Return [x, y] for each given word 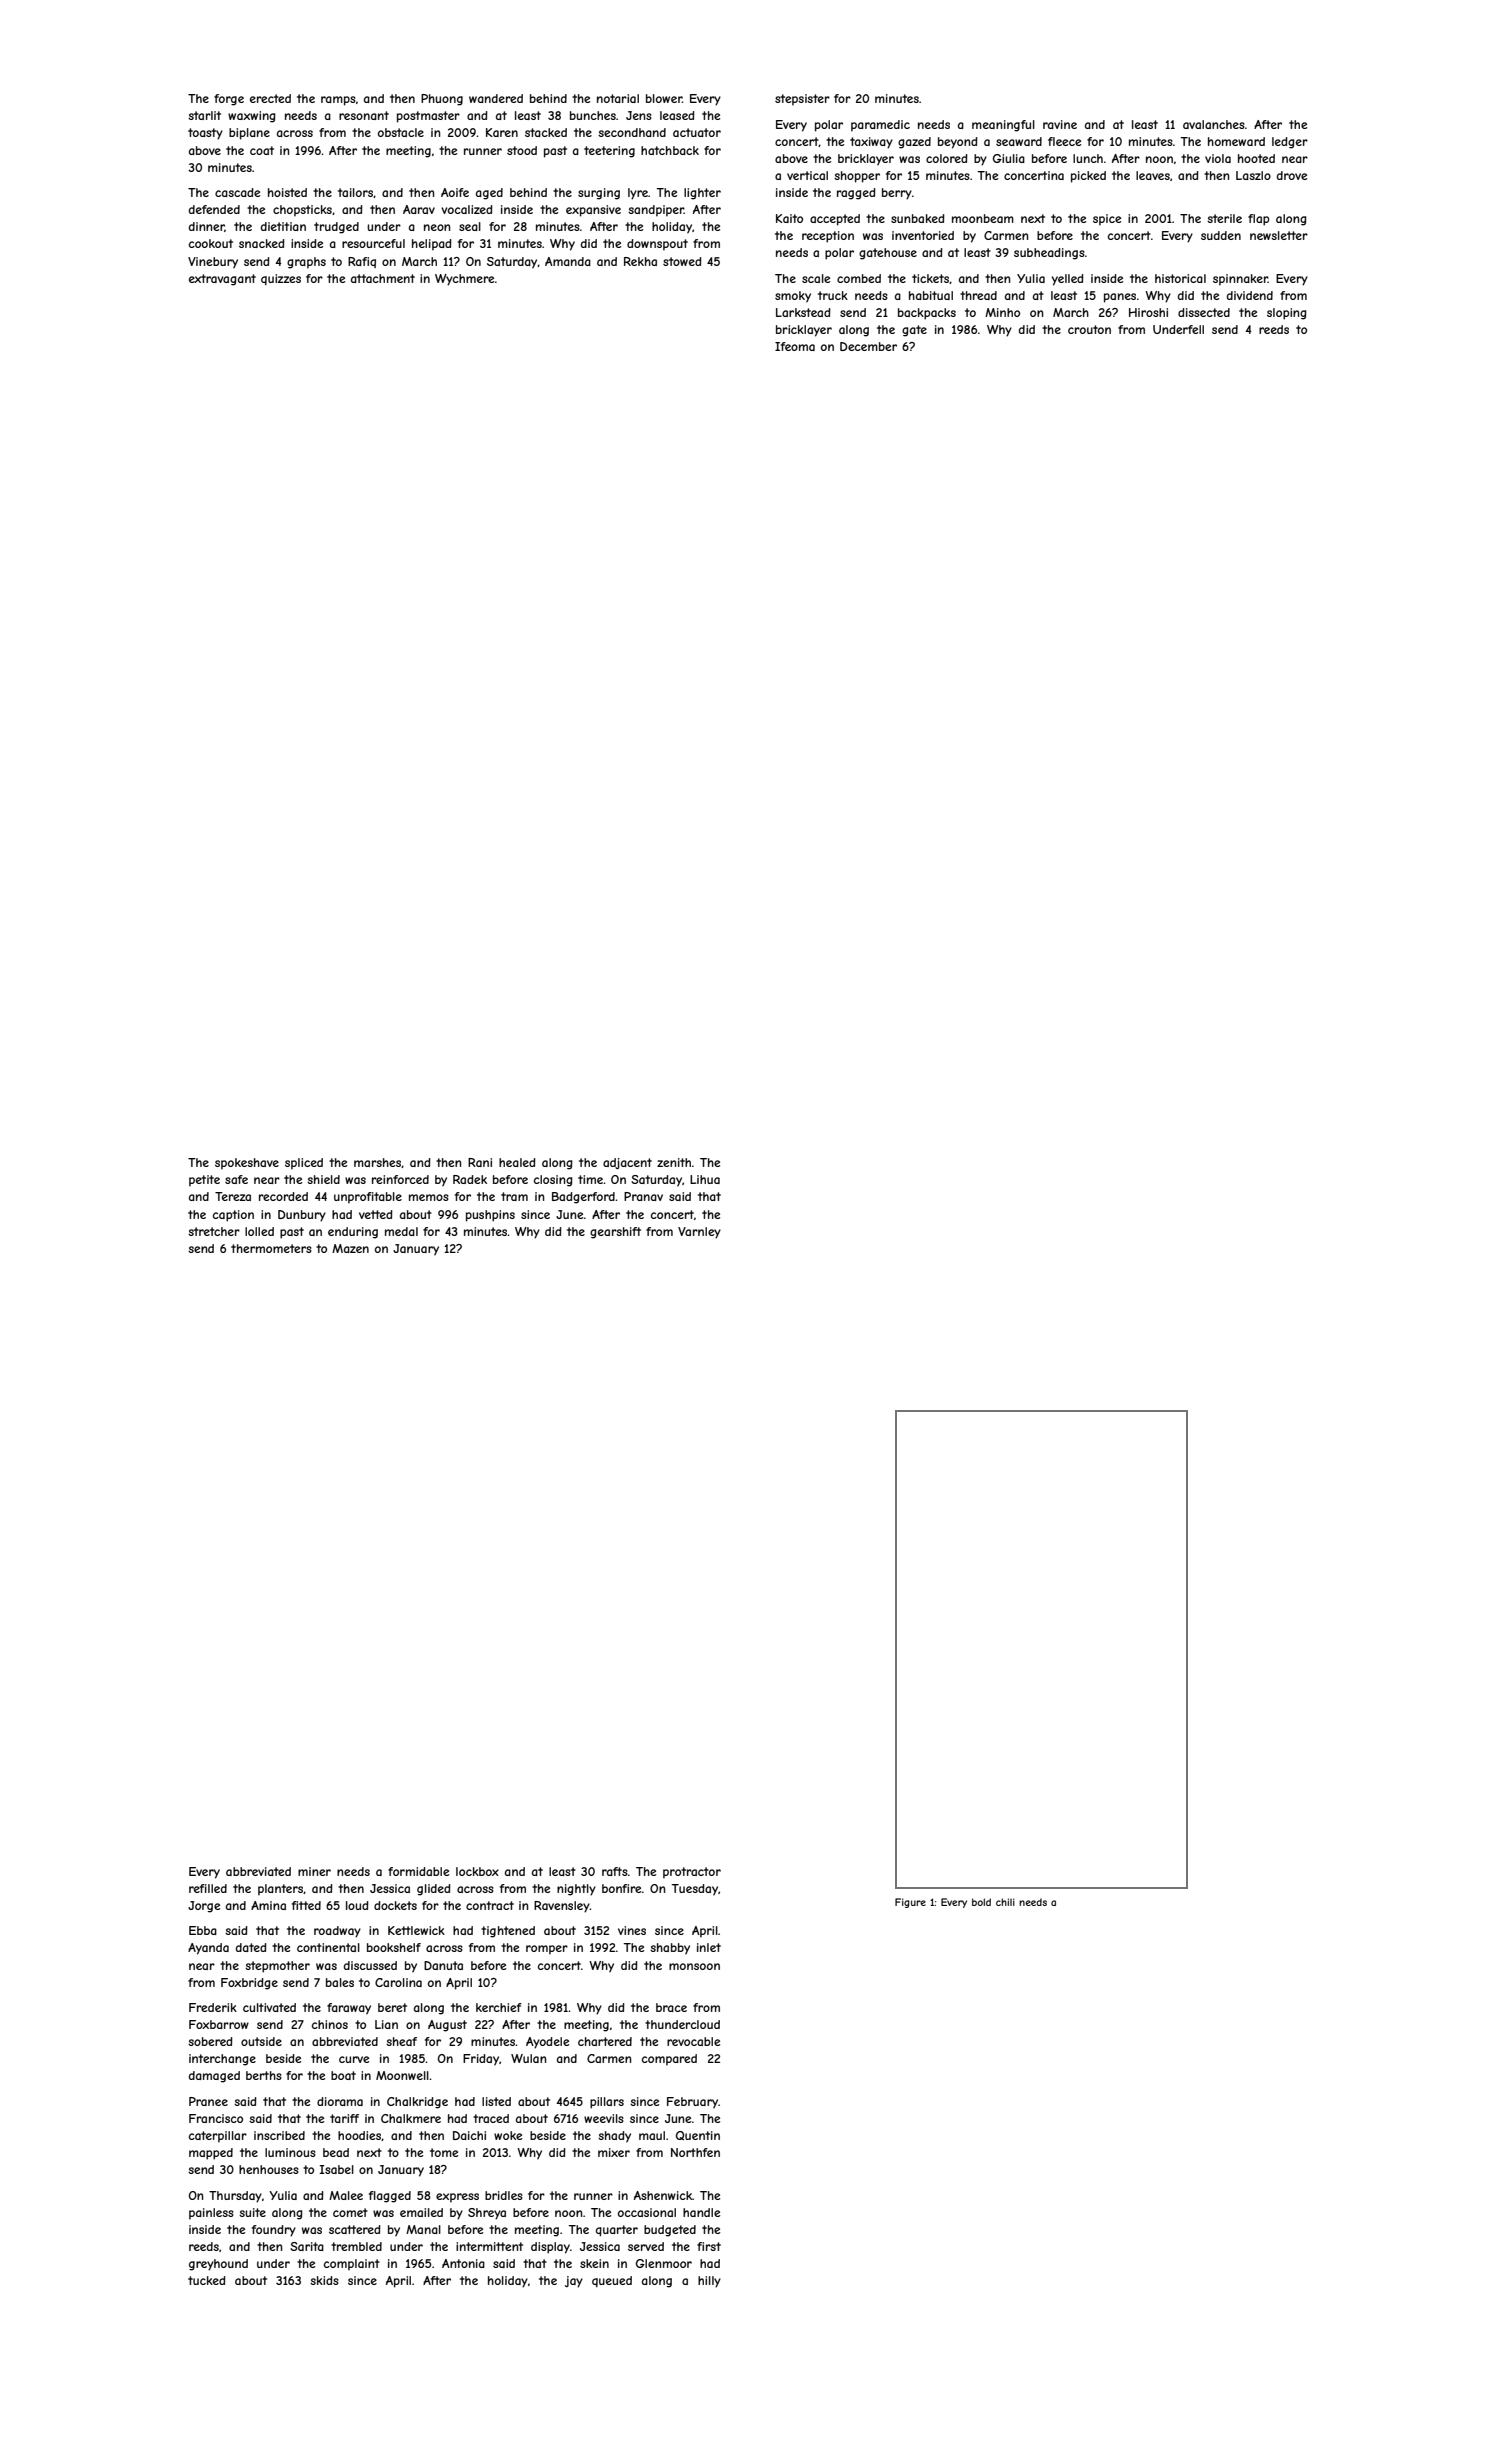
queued [612, 2281]
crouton [1089, 329]
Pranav [643, 1196]
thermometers [271, 1248]
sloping [1287, 314]
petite [204, 1181]
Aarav [419, 209]
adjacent [627, 1163]
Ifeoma [795, 346]
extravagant [222, 280]
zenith [674, 1162]
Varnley [699, 1233]
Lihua [705, 1179]
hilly [709, 2282]
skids [324, 2280]
